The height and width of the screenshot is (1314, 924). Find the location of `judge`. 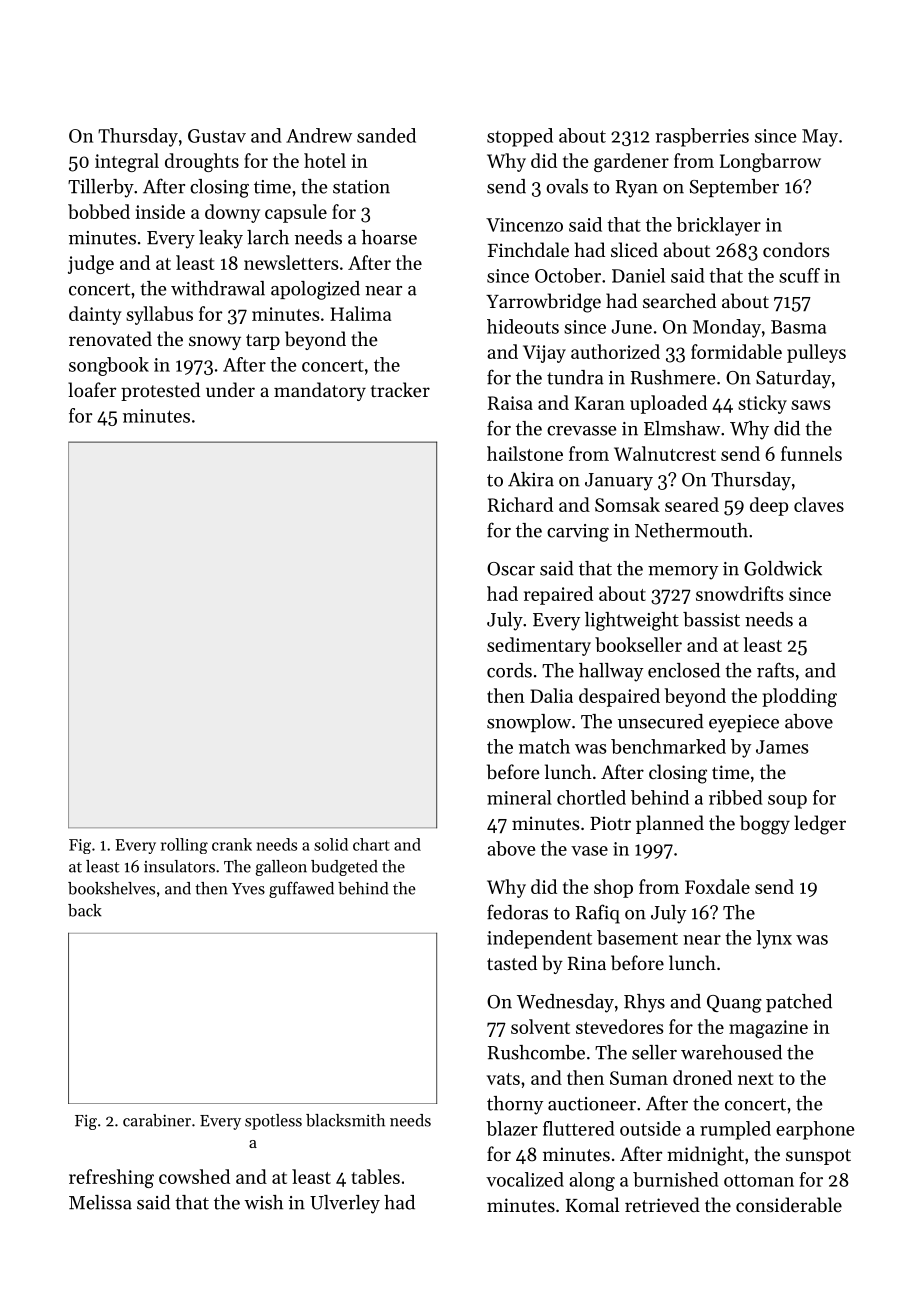

judge is located at coordinates (91, 264).
